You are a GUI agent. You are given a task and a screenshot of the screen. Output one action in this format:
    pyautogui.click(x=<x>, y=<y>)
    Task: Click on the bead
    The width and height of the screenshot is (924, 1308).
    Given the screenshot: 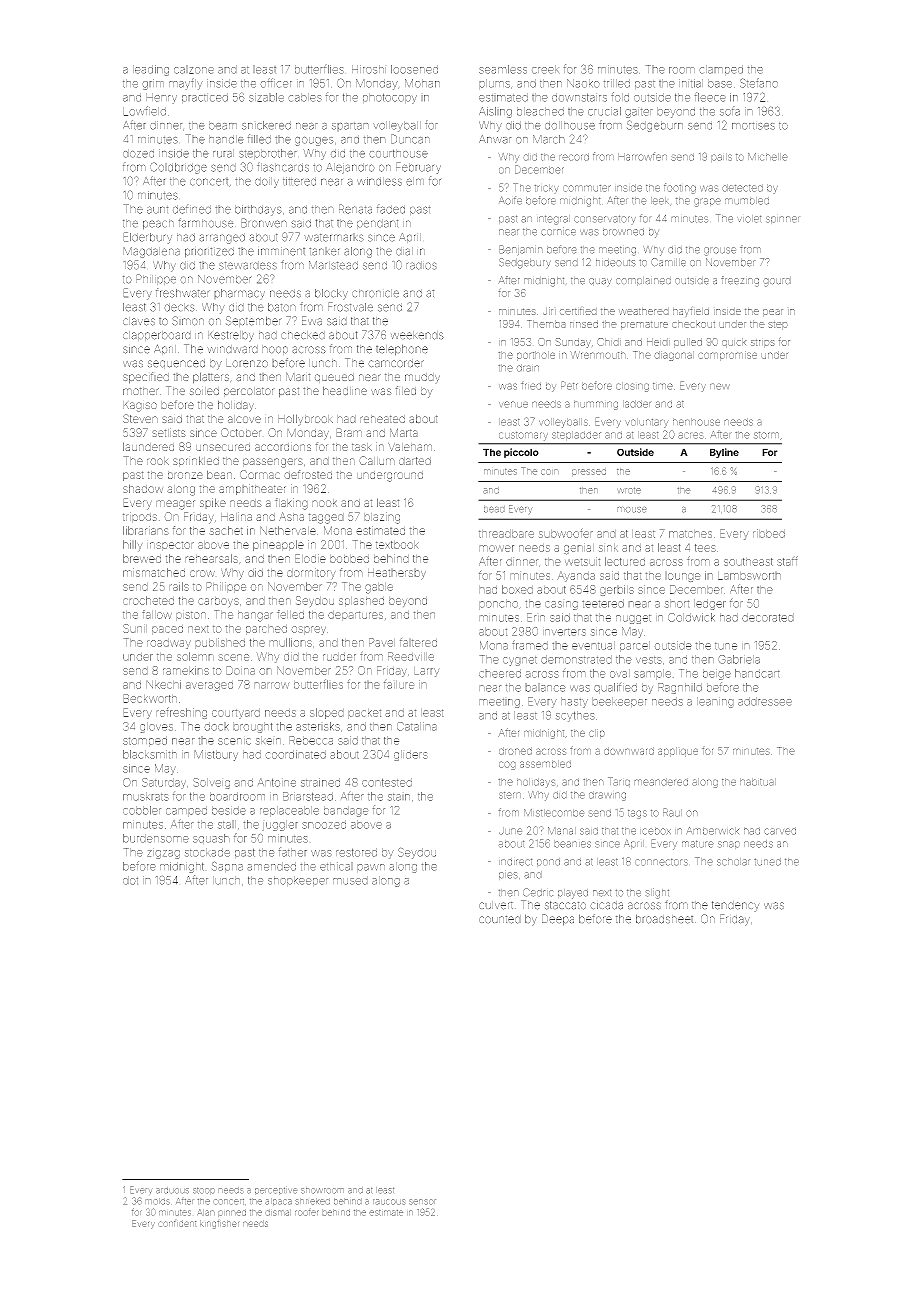 What is the action you would take?
    pyautogui.click(x=494, y=509)
